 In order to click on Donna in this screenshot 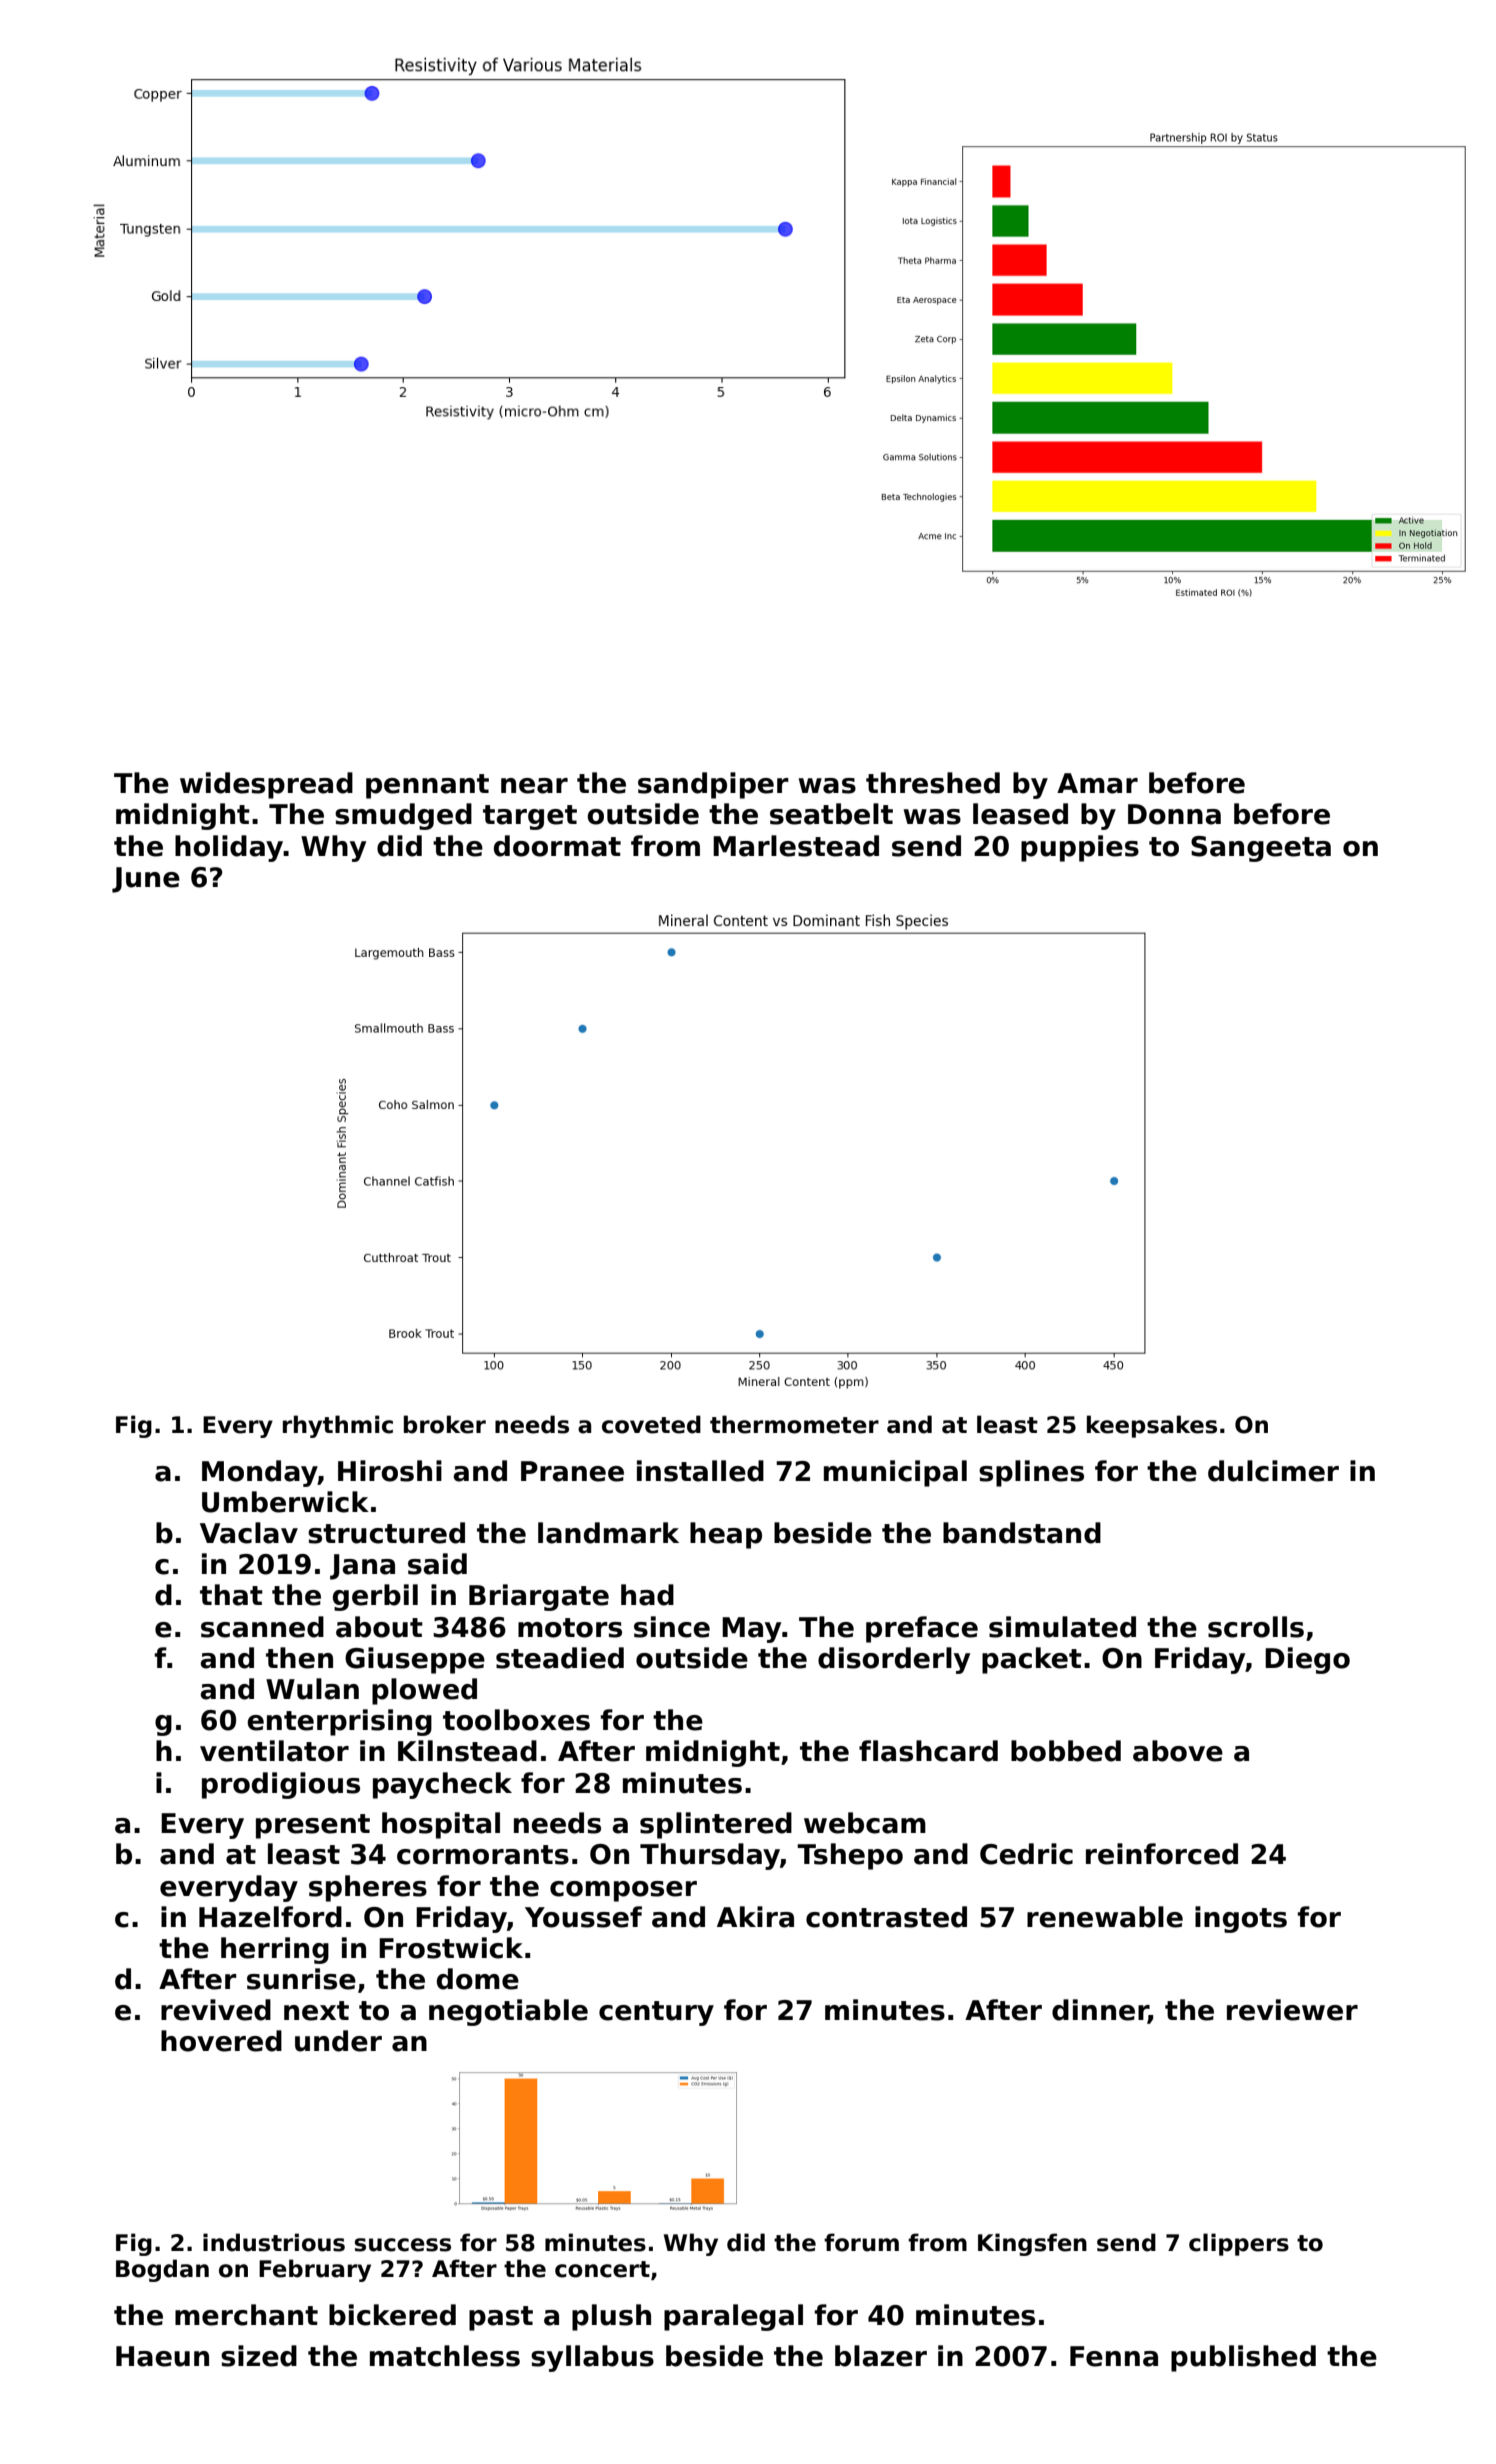, I will do `click(1174, 814)`.
